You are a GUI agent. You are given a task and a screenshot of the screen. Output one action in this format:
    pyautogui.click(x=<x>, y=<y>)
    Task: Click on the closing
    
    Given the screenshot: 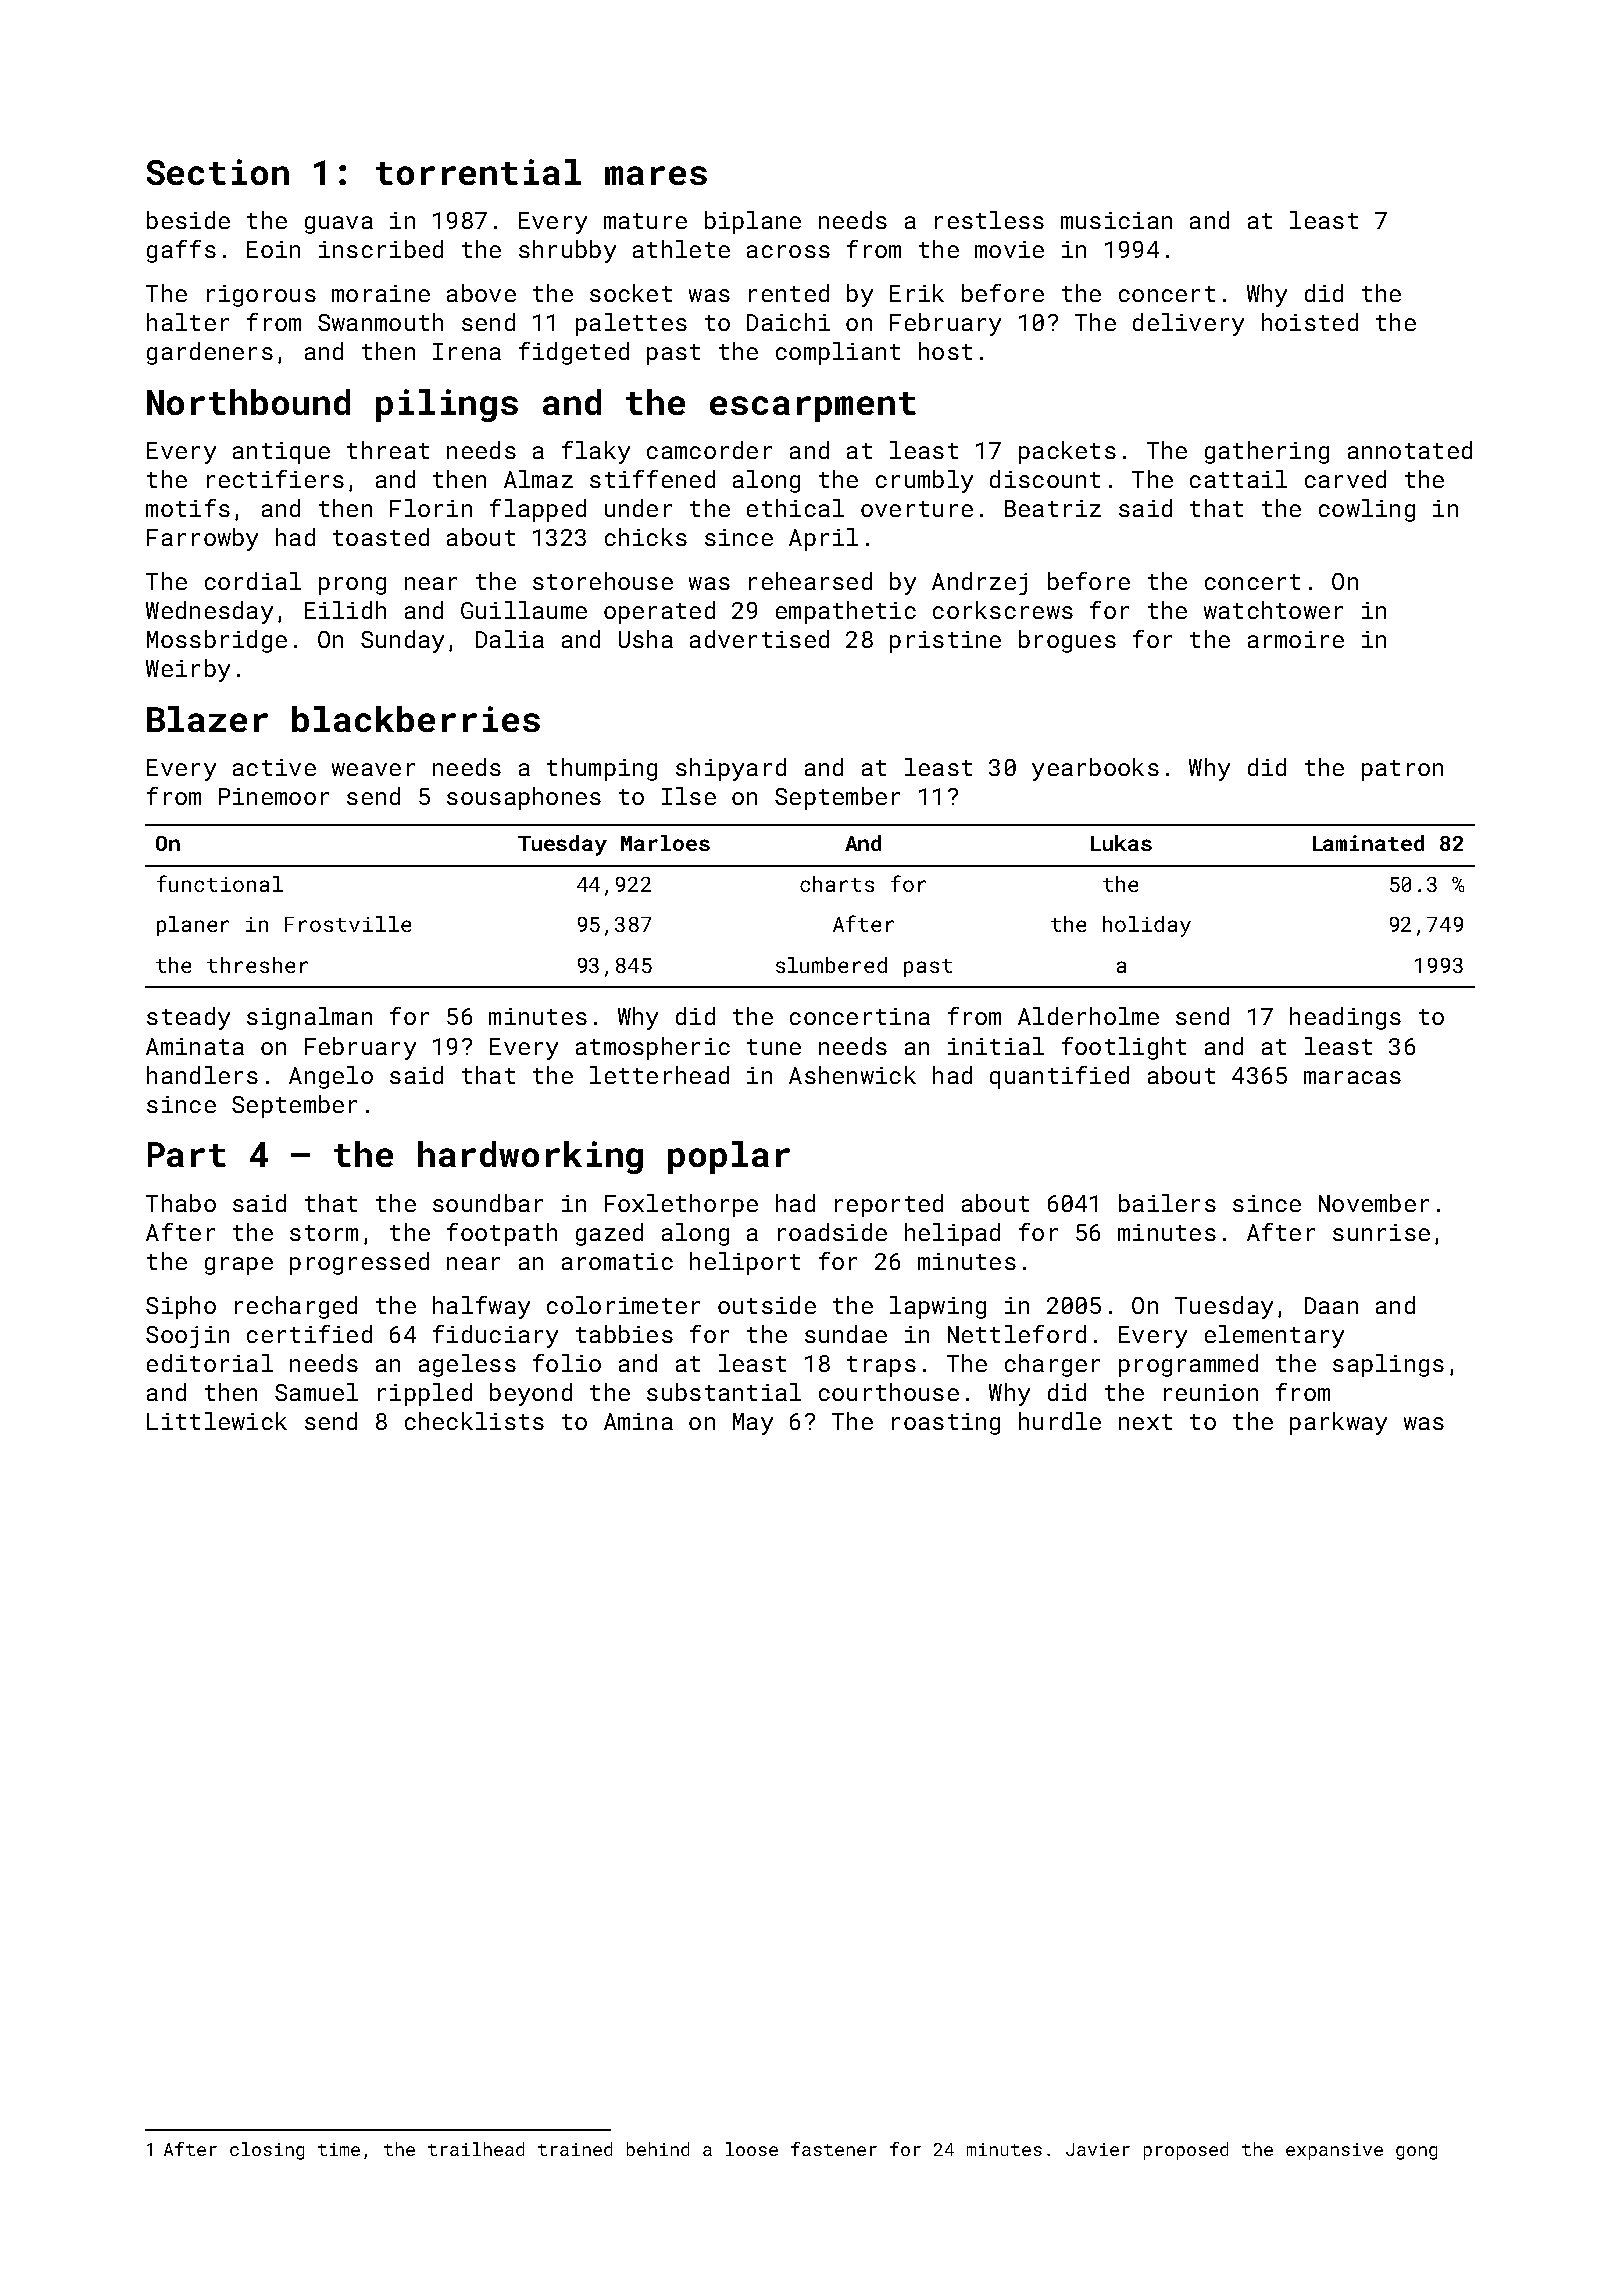 What is the action you would take?
    pyautogui.click(x=267, y=2151)
